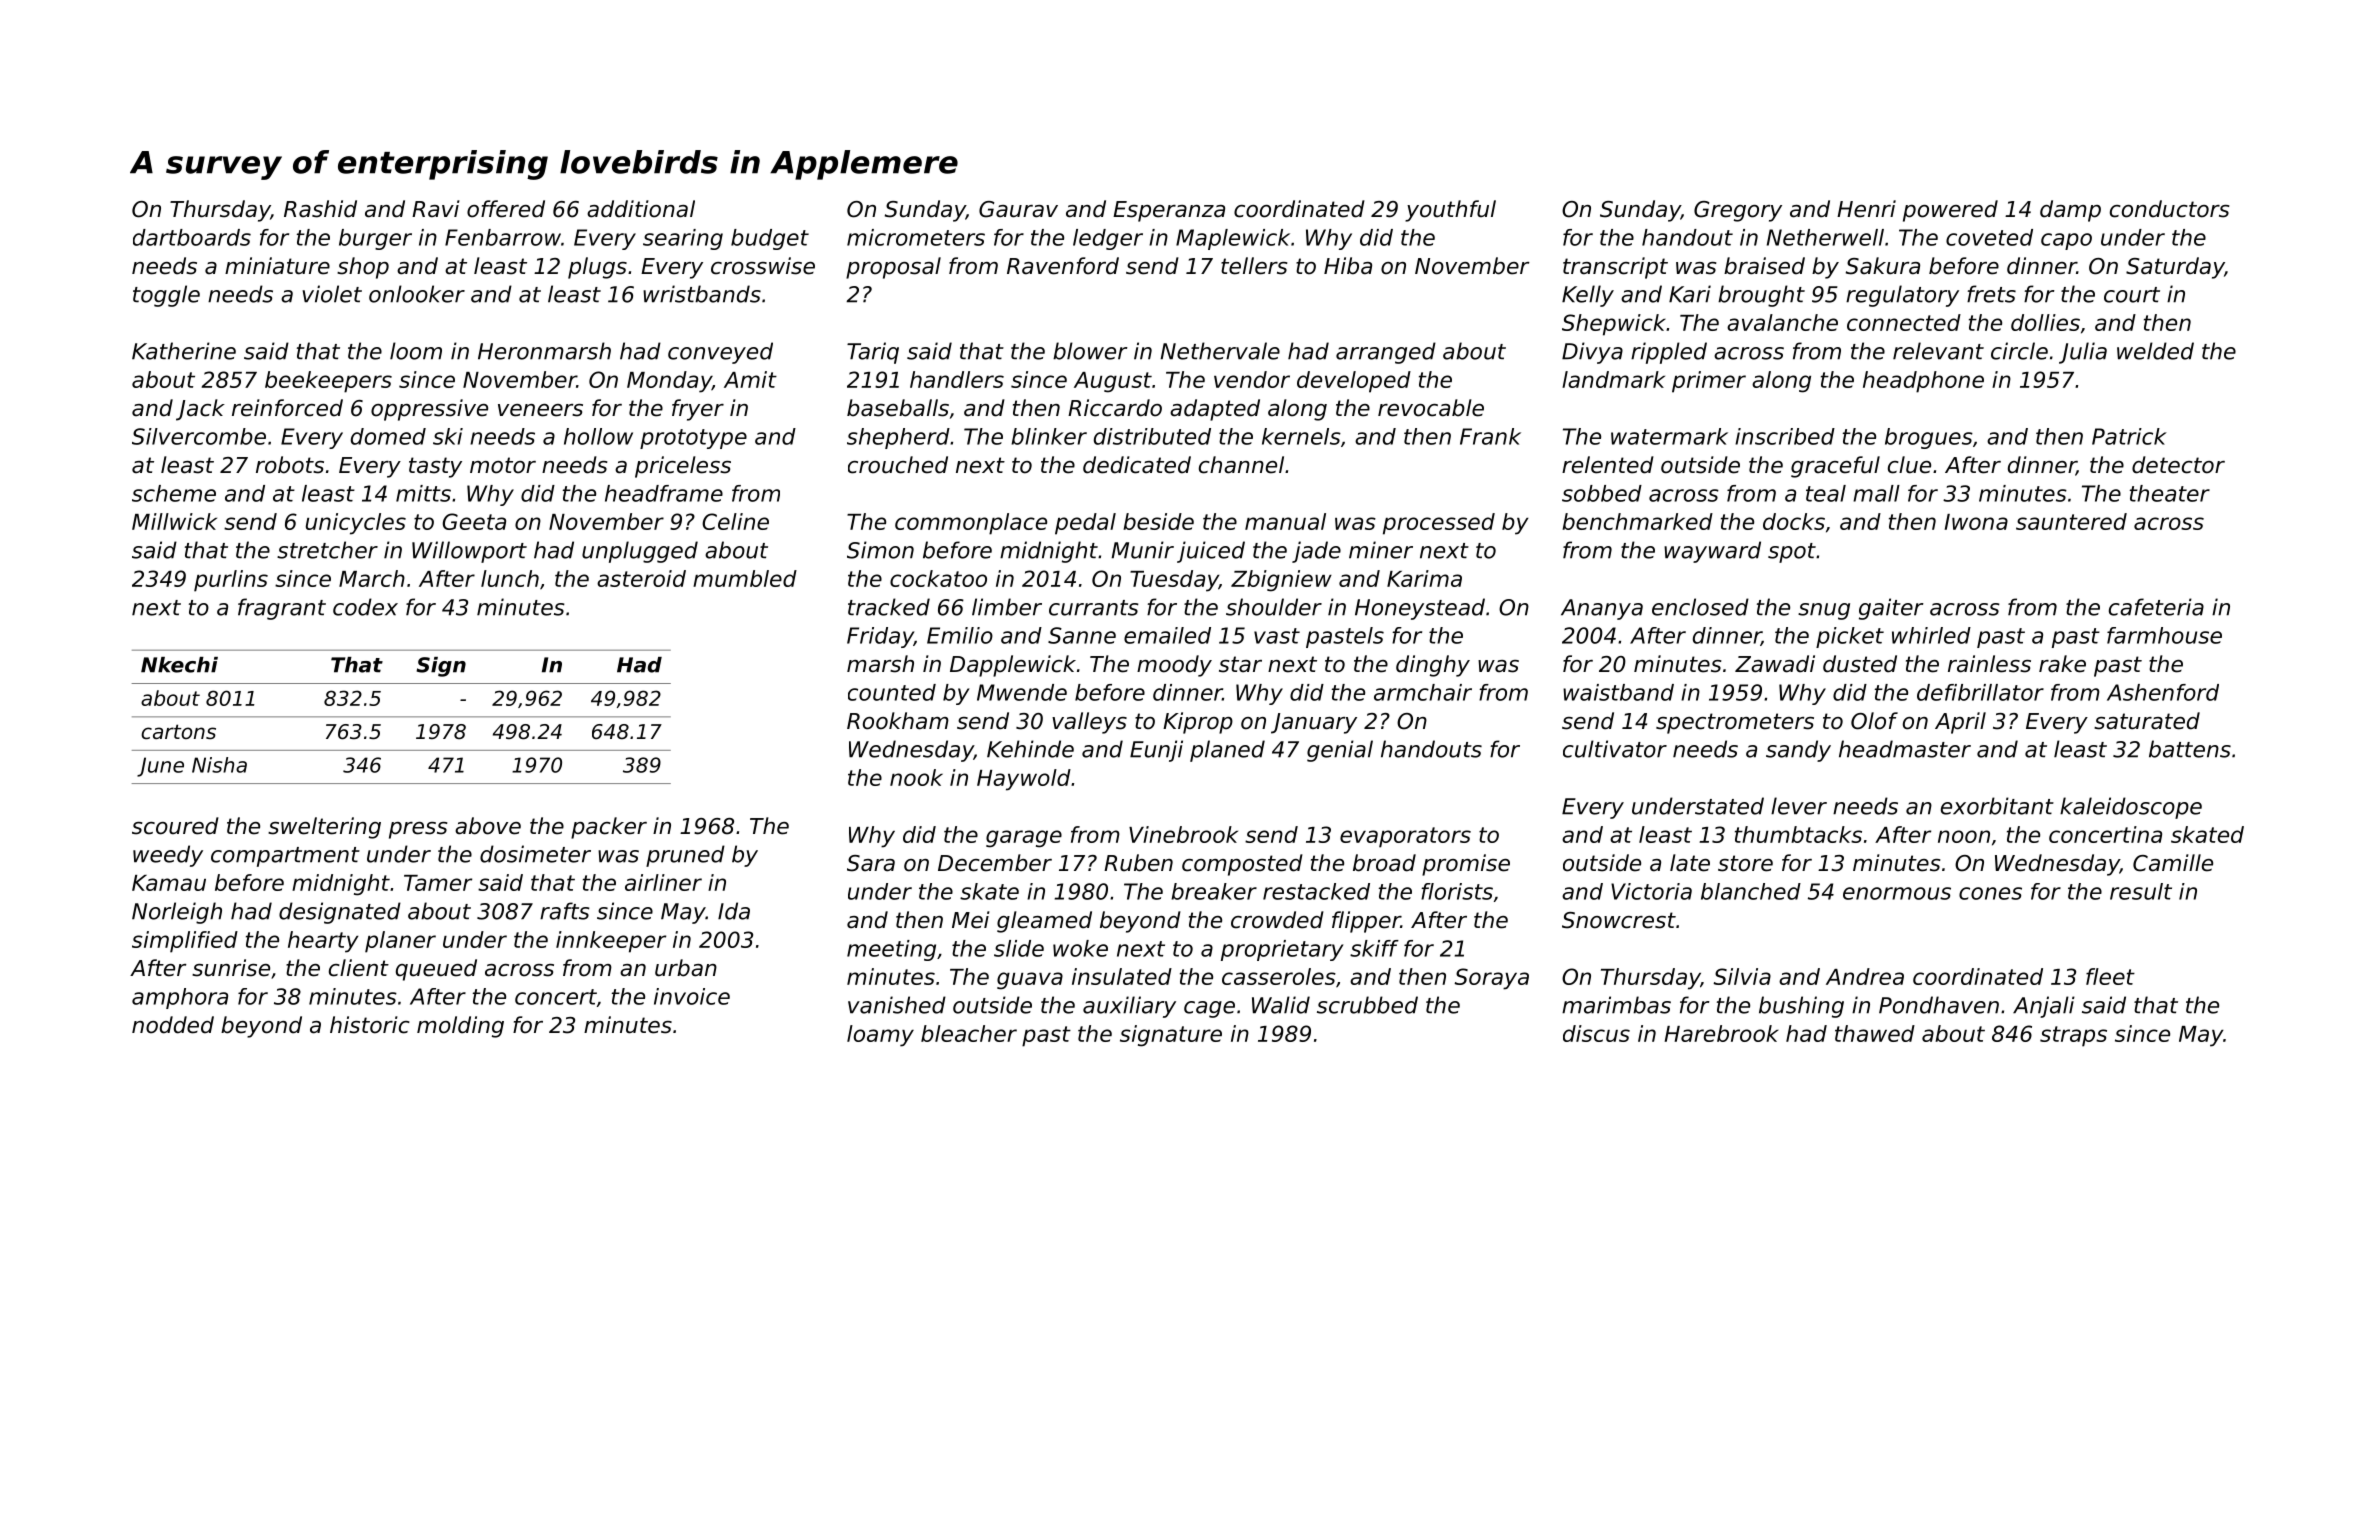  What do you see at coordinates (693, 439) in the screenshot?
I see `prototype` at bounding box center [693, 439].
